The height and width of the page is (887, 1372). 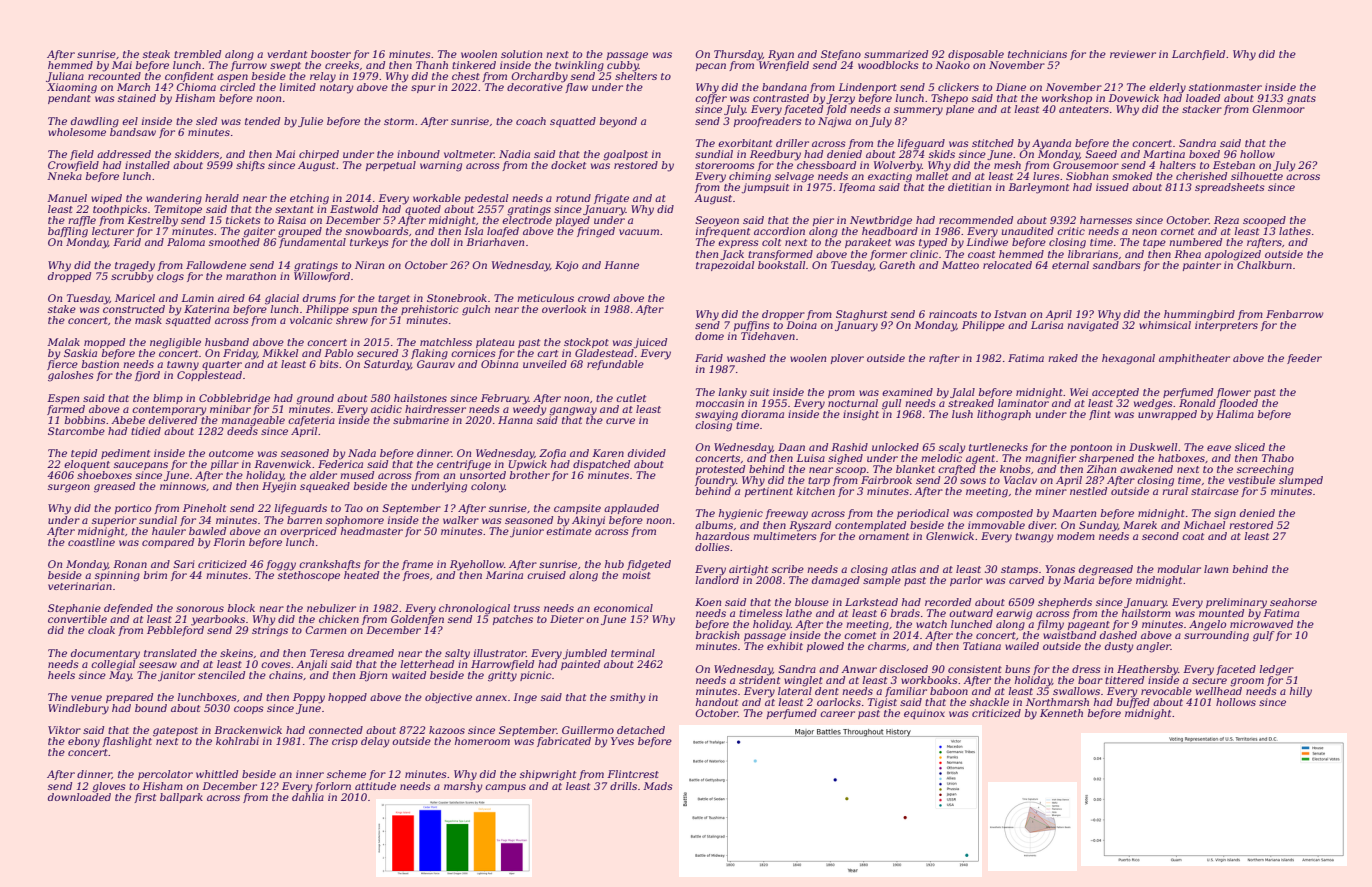 What do you see at coordinates (1265, 470) in the page?
I see `screeching` at bounding box center [1265, 470].
